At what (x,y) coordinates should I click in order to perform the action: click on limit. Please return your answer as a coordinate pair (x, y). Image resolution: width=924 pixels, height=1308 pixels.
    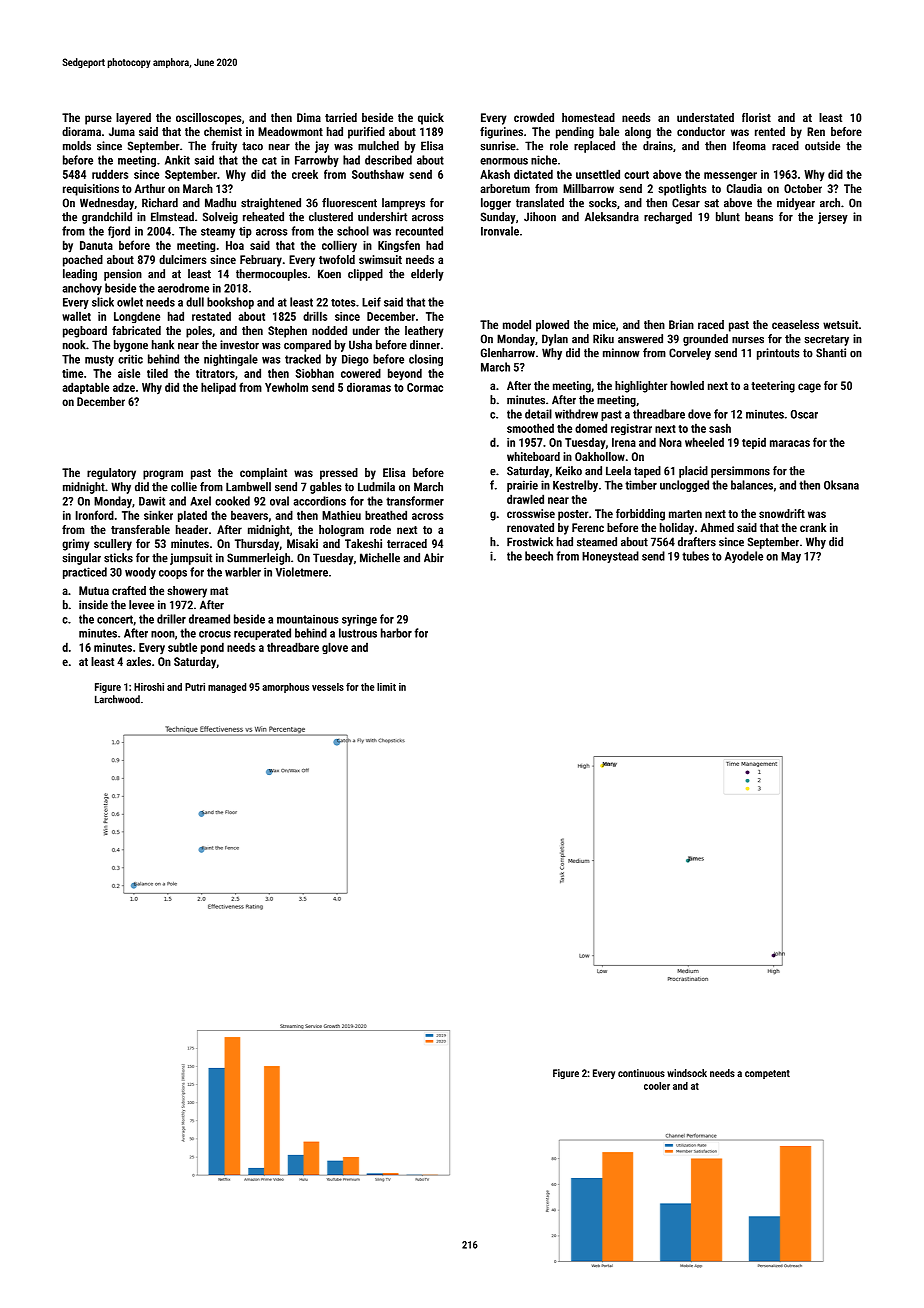
    Looking at the image, I should click on (386, 687).
